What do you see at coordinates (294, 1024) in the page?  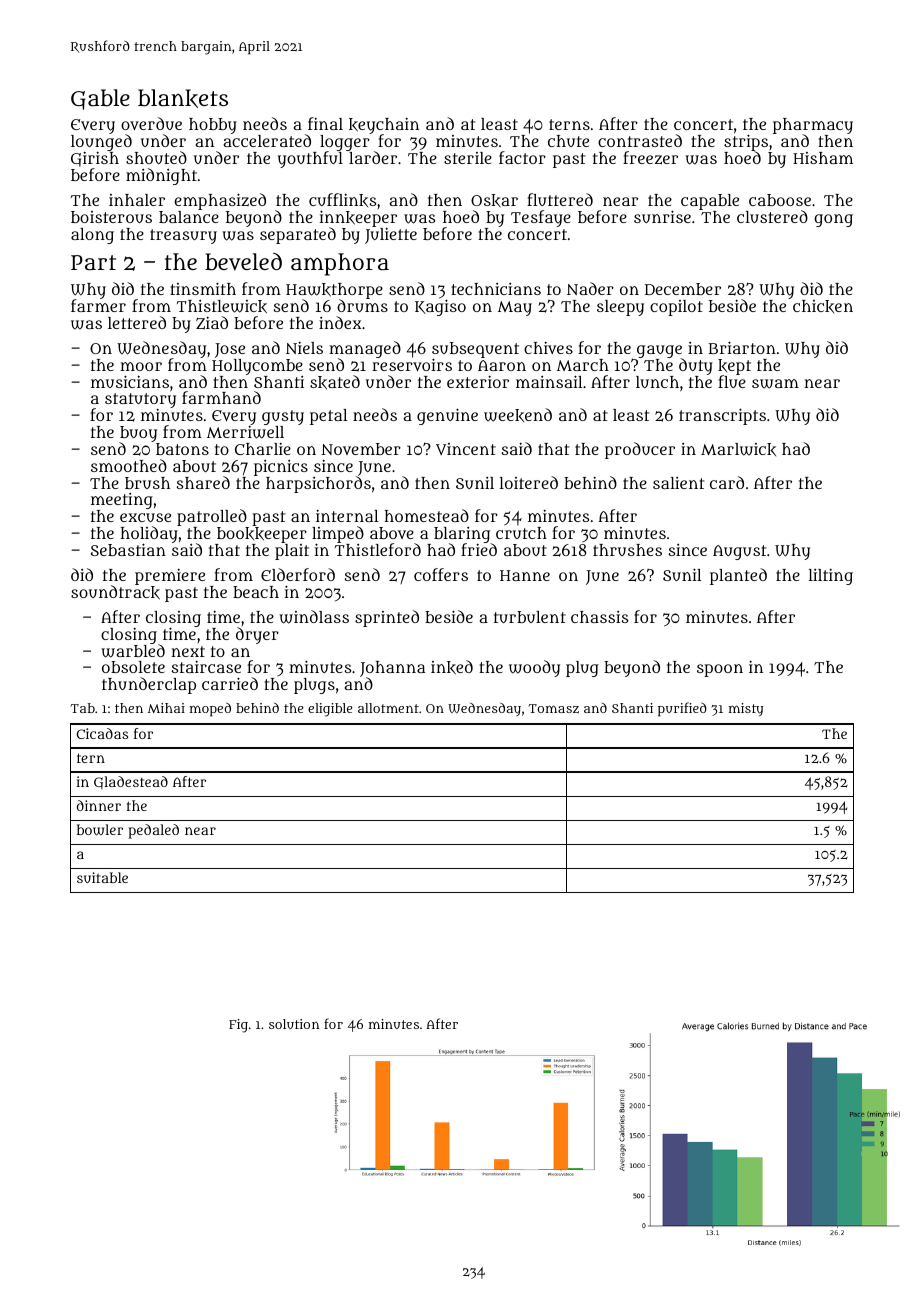 I see `solution` at bounding box center [294, 1024].
